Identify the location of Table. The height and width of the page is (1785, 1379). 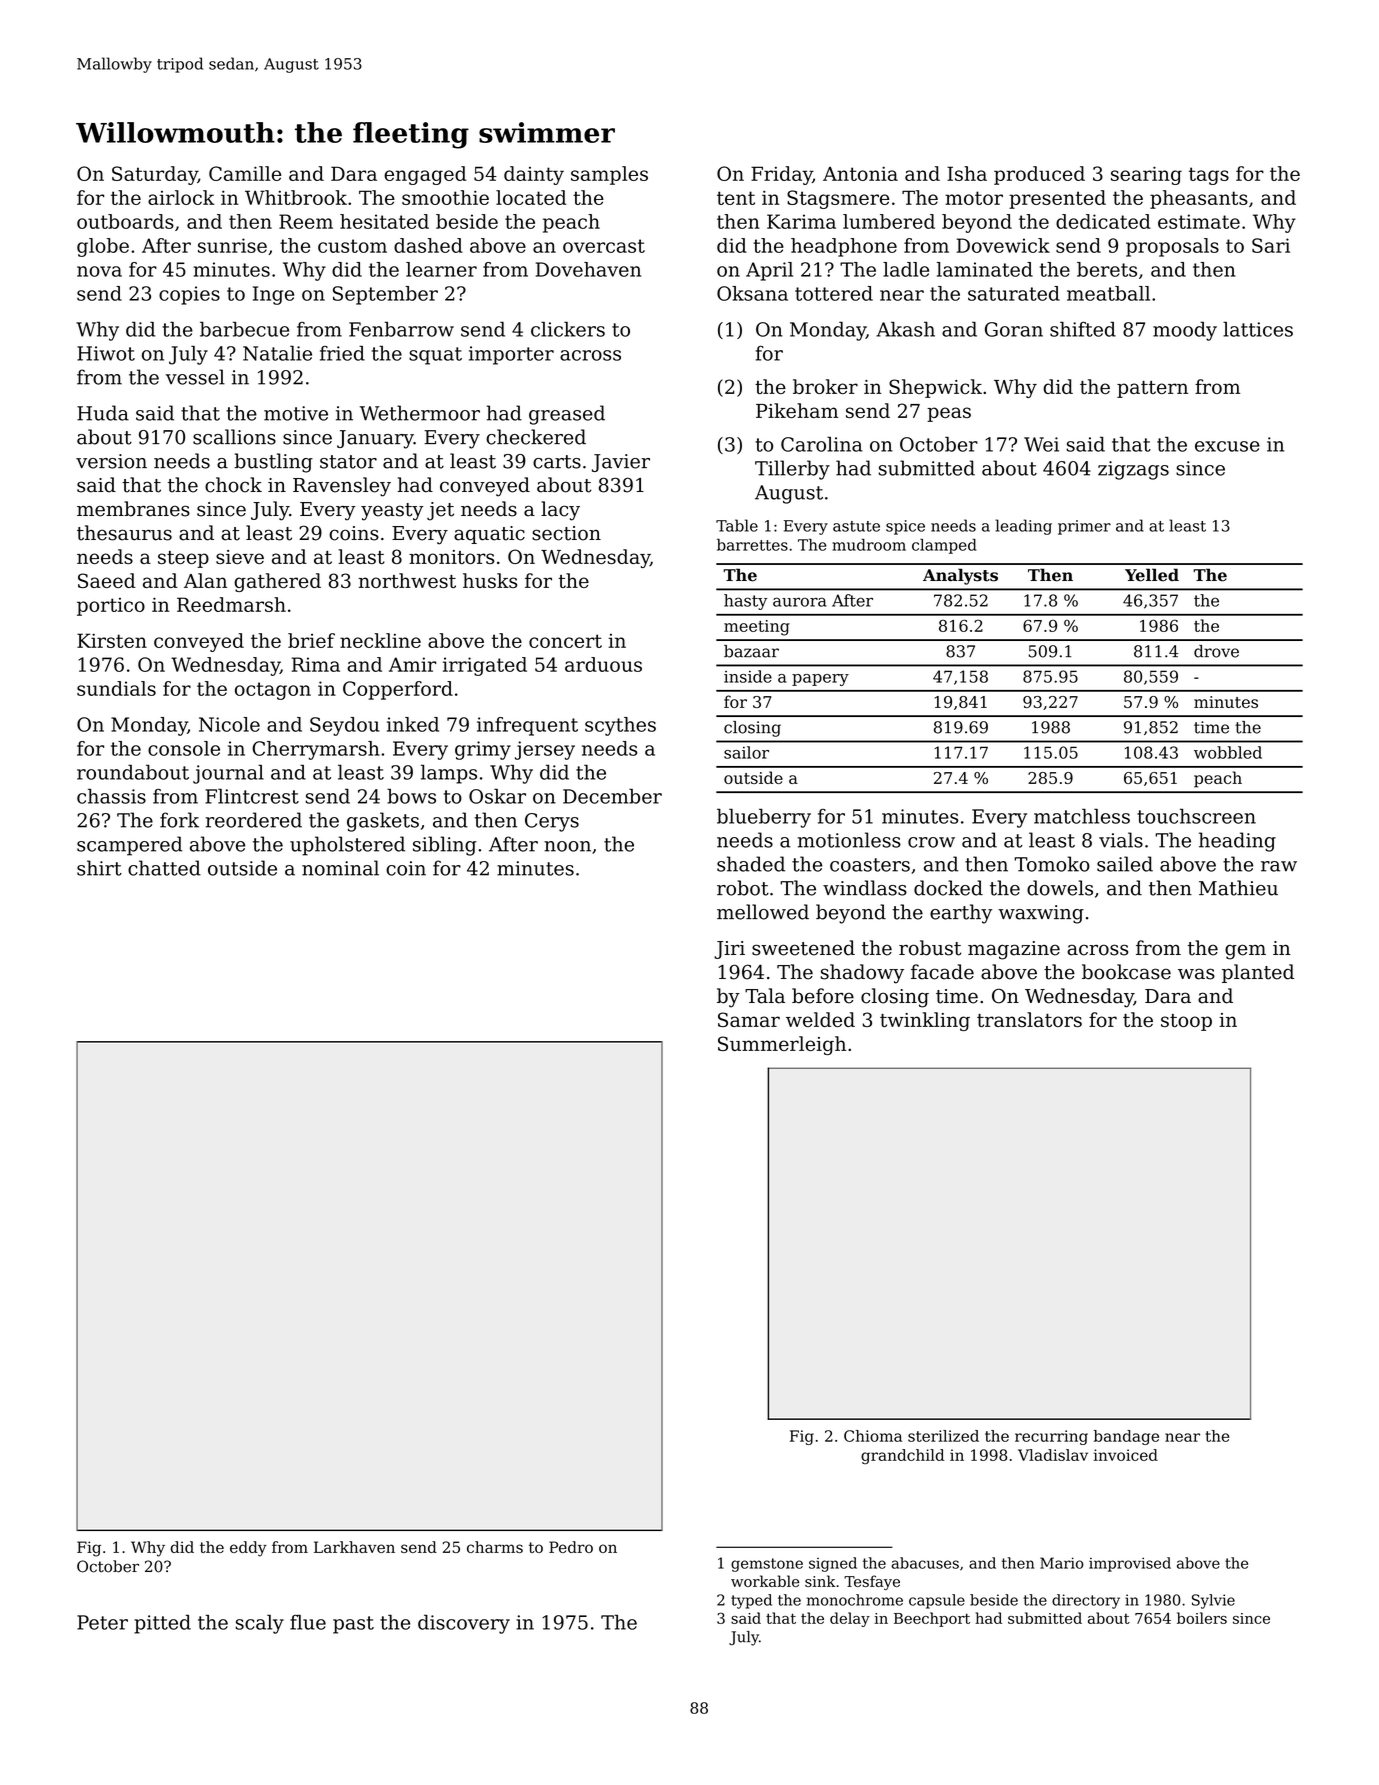
(737, 525).
